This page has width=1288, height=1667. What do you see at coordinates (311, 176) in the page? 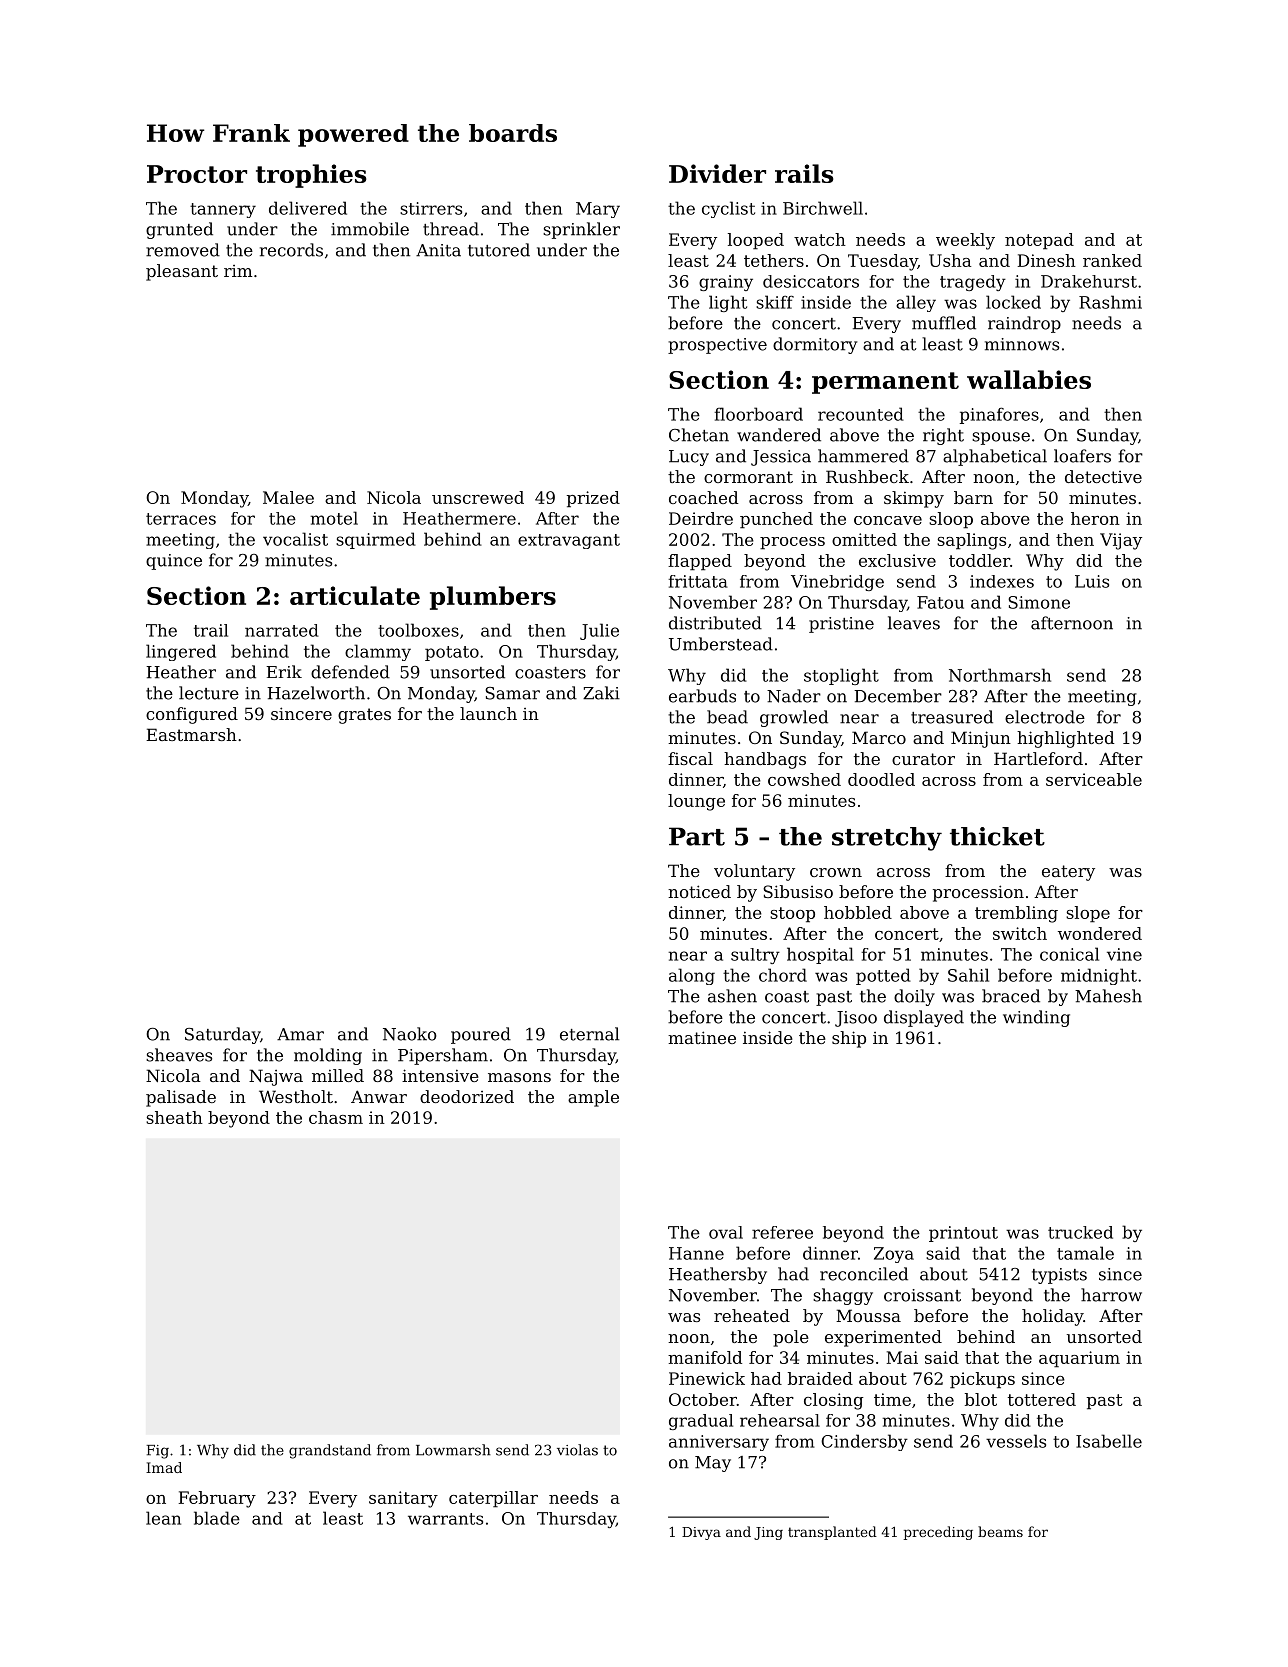
I see `trophies` at bounding box center [311, 176].
